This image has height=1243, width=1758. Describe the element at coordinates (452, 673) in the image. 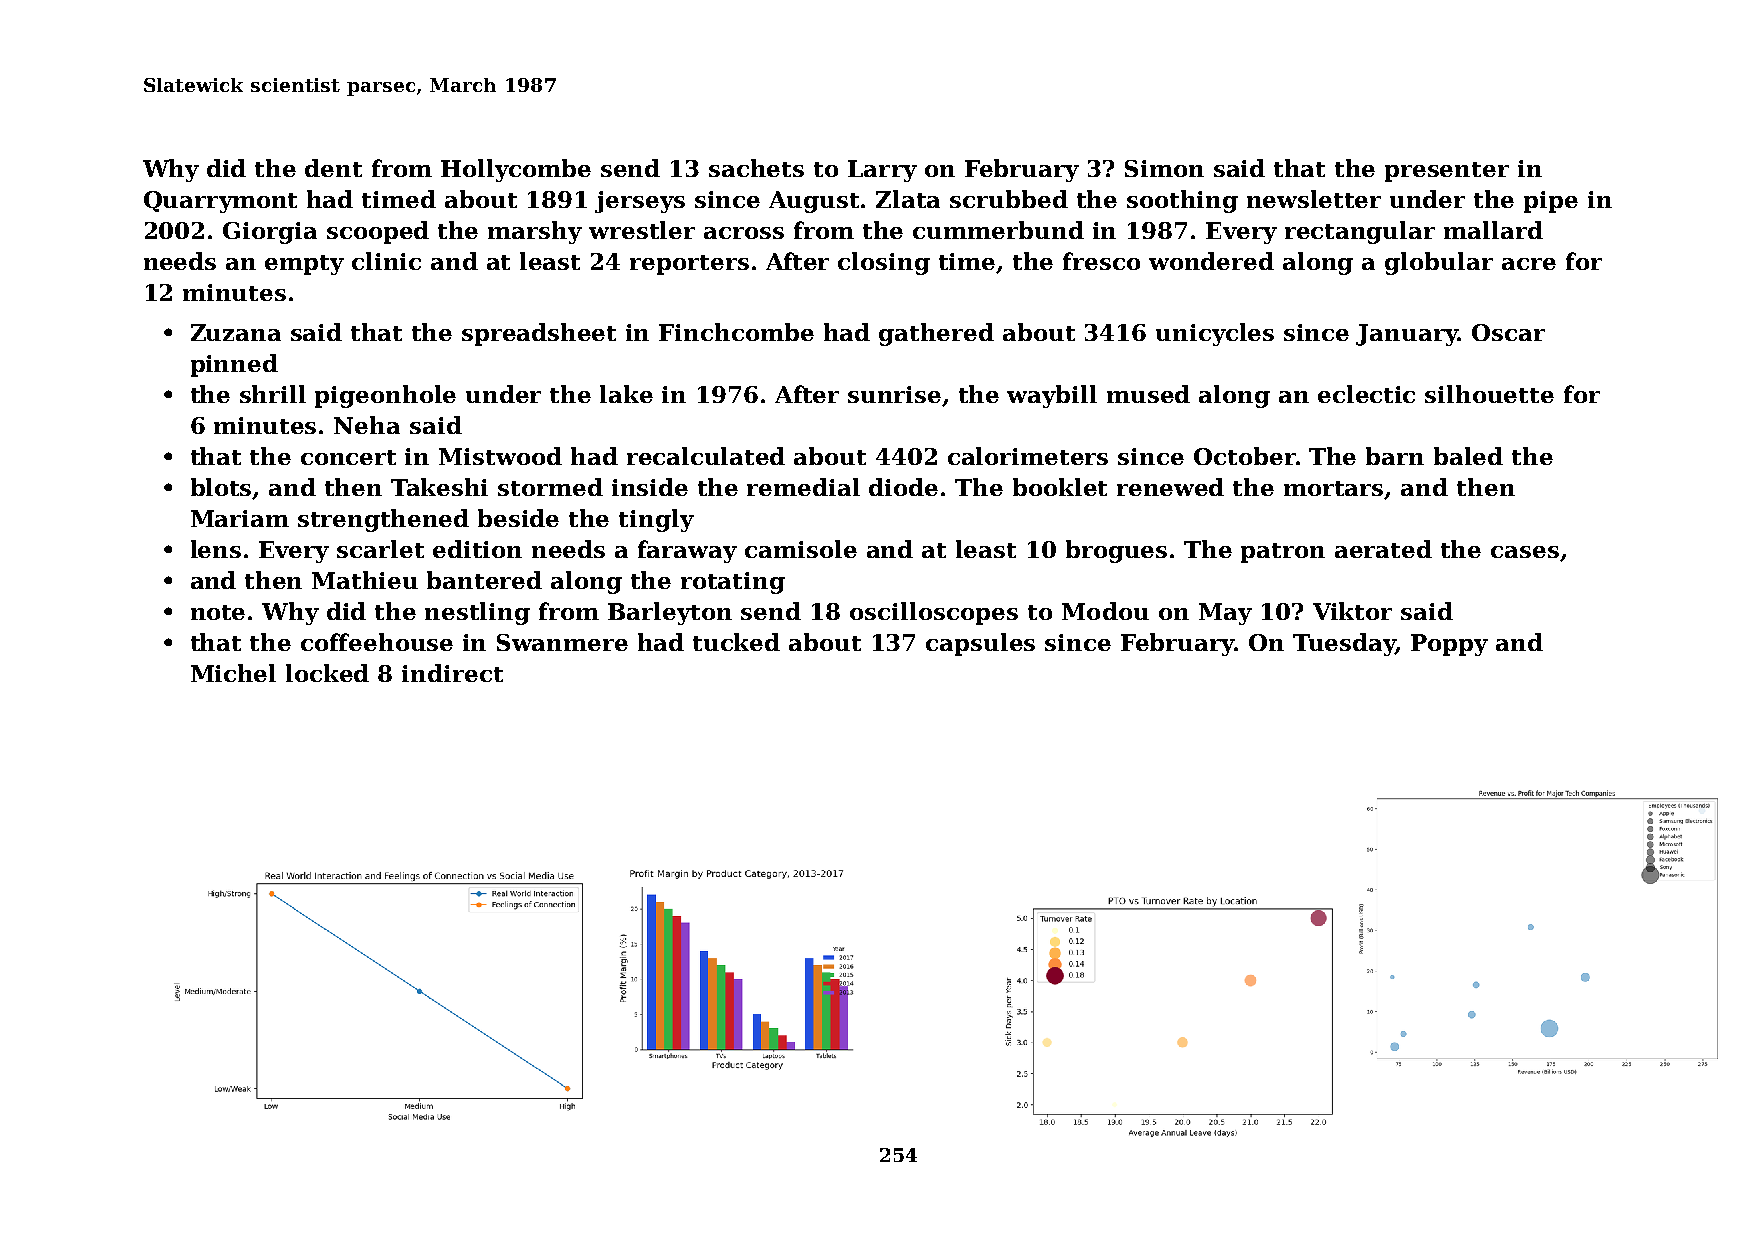

I see `indirect` at that location.
